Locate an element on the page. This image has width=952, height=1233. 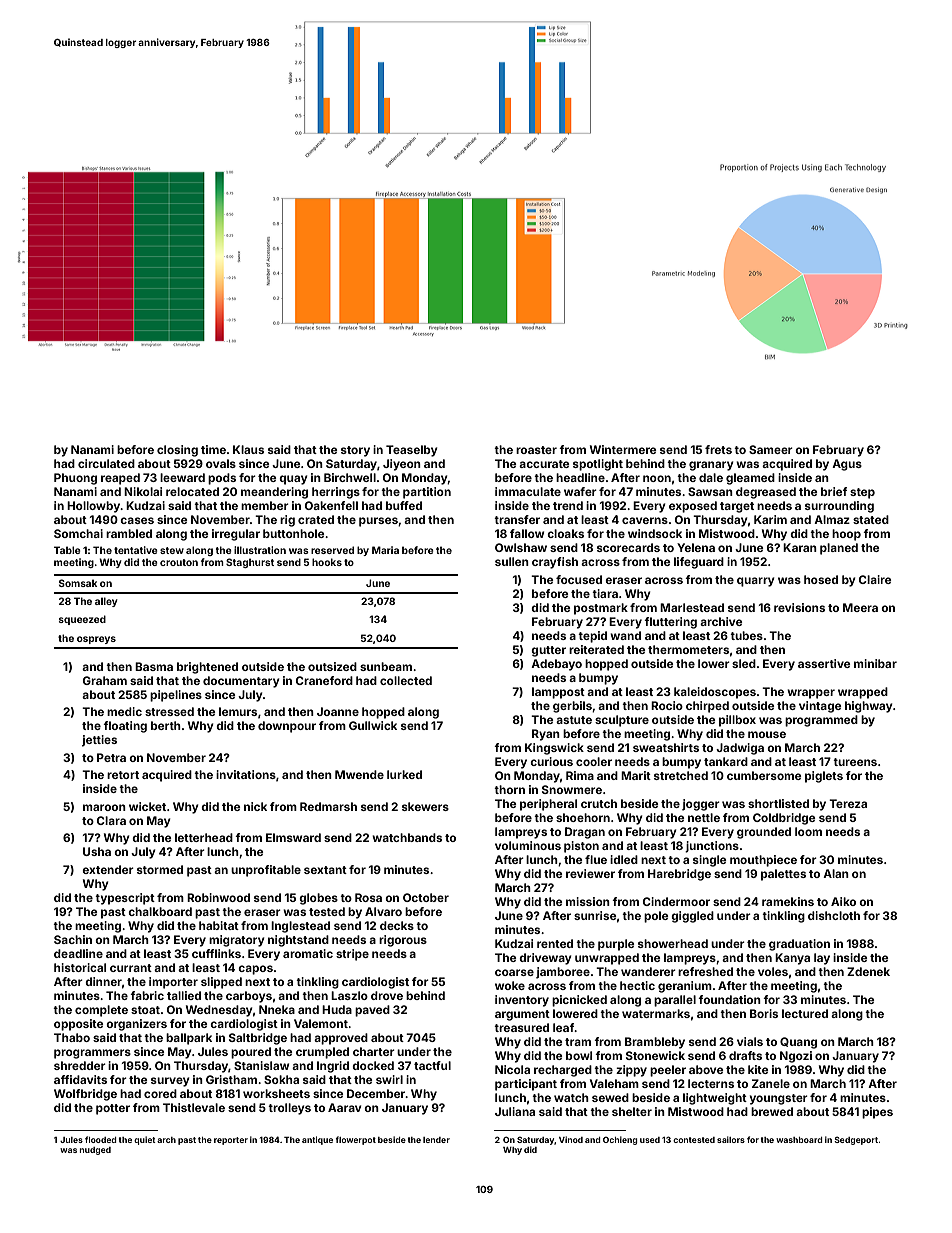
reporter is located at coordinates (231, 1141).
